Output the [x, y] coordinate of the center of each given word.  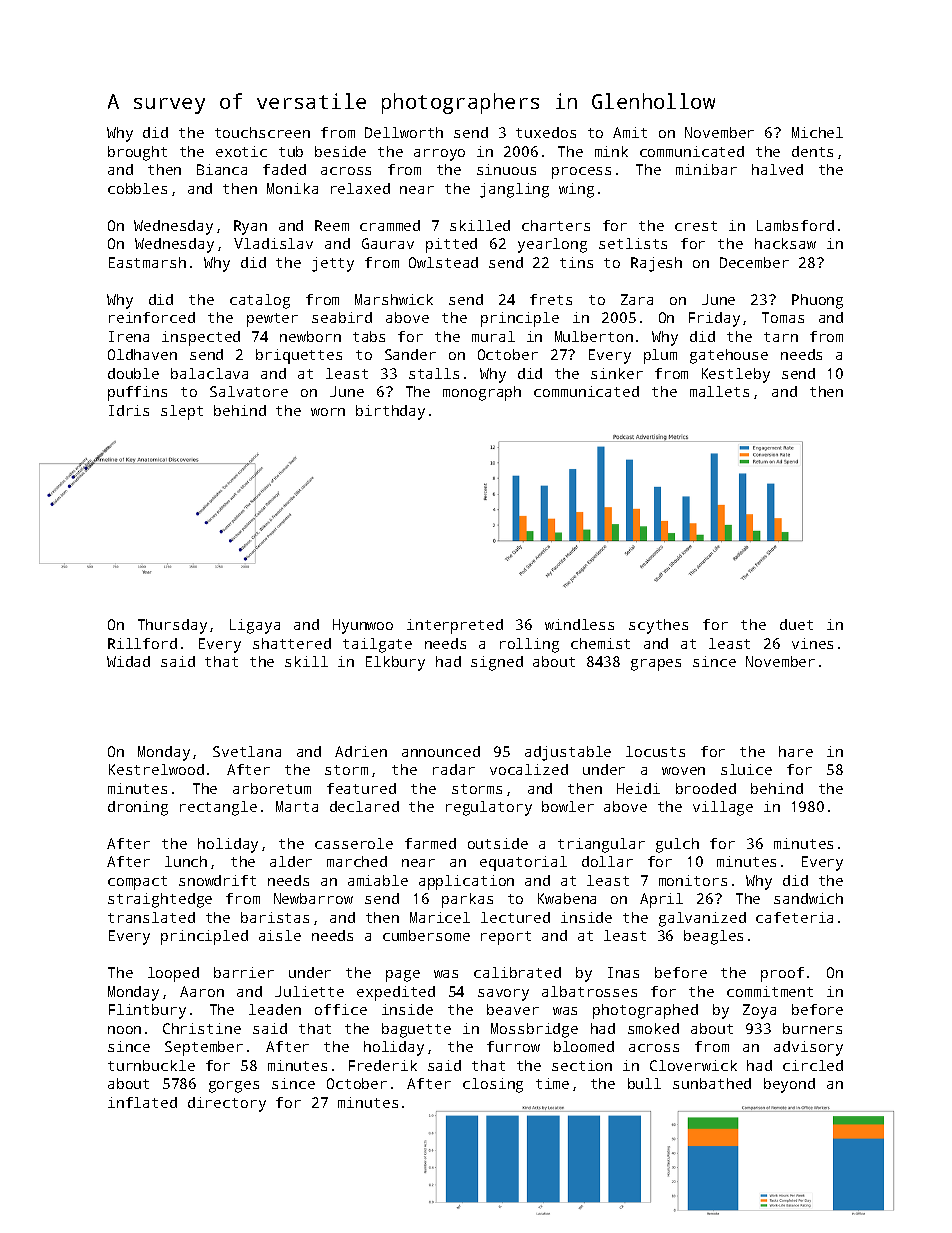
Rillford [142, 643]
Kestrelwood [156, 769]
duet [796, 624]
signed [497, 663]
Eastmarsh [147, 262]
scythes [658, 626]
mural [493, 336]
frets [551, 299]
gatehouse [729, 356]
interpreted [455, 626]
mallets [719, 391]
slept [182, 412]
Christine [202, 1028]
